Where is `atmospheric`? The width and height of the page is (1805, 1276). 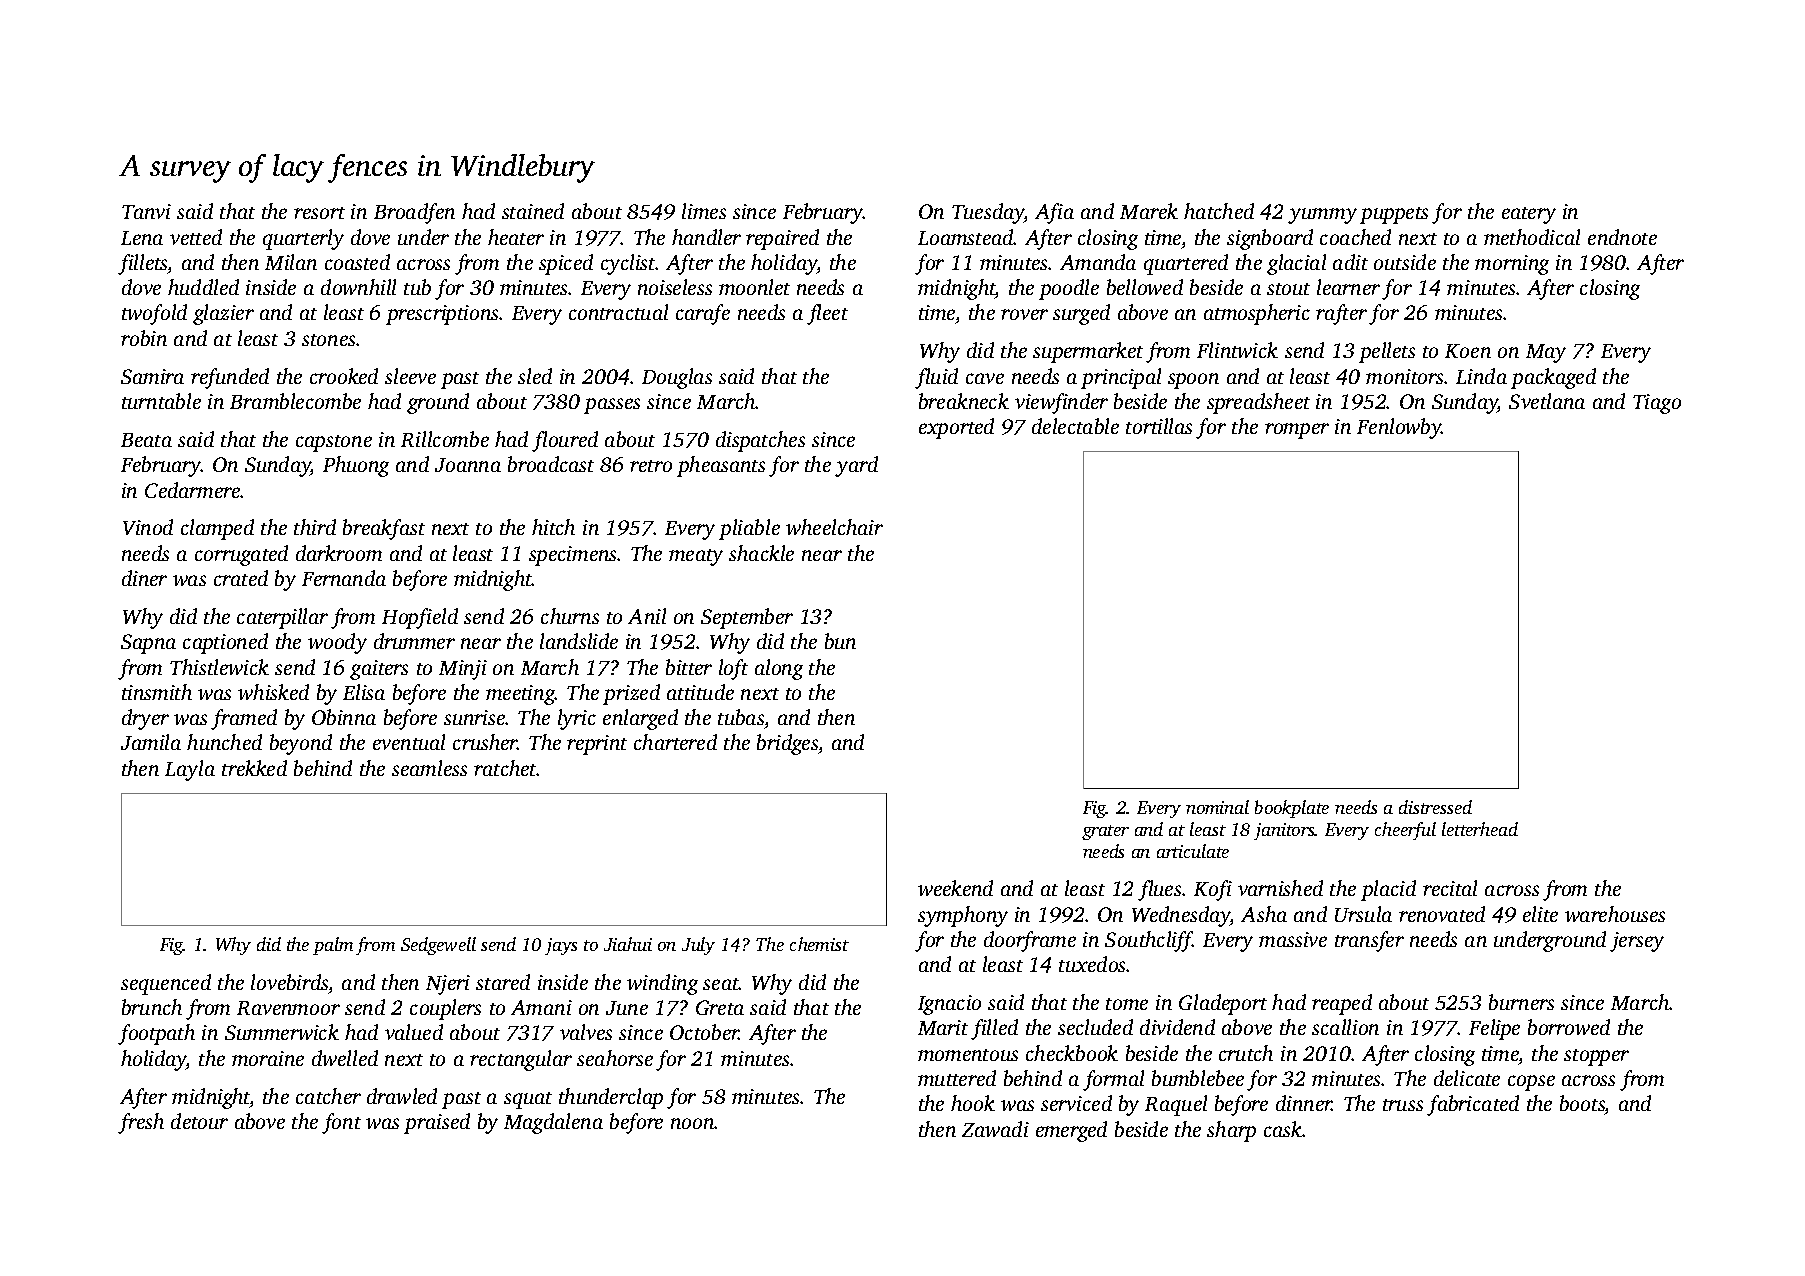
atmospheric is located at coordinates (1257, 314).
